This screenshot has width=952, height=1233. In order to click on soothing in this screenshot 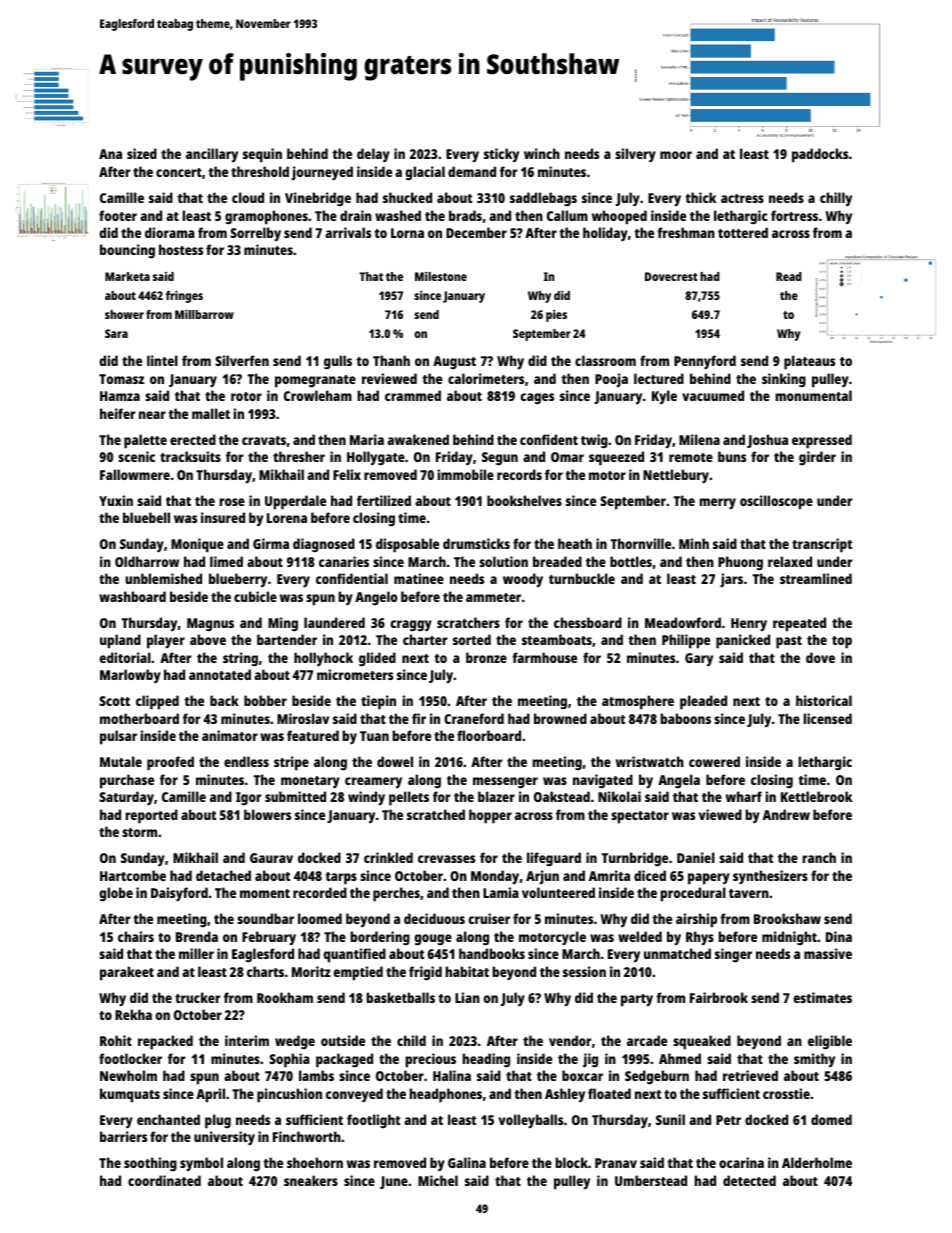, I will do `click(150, 1164)`.
